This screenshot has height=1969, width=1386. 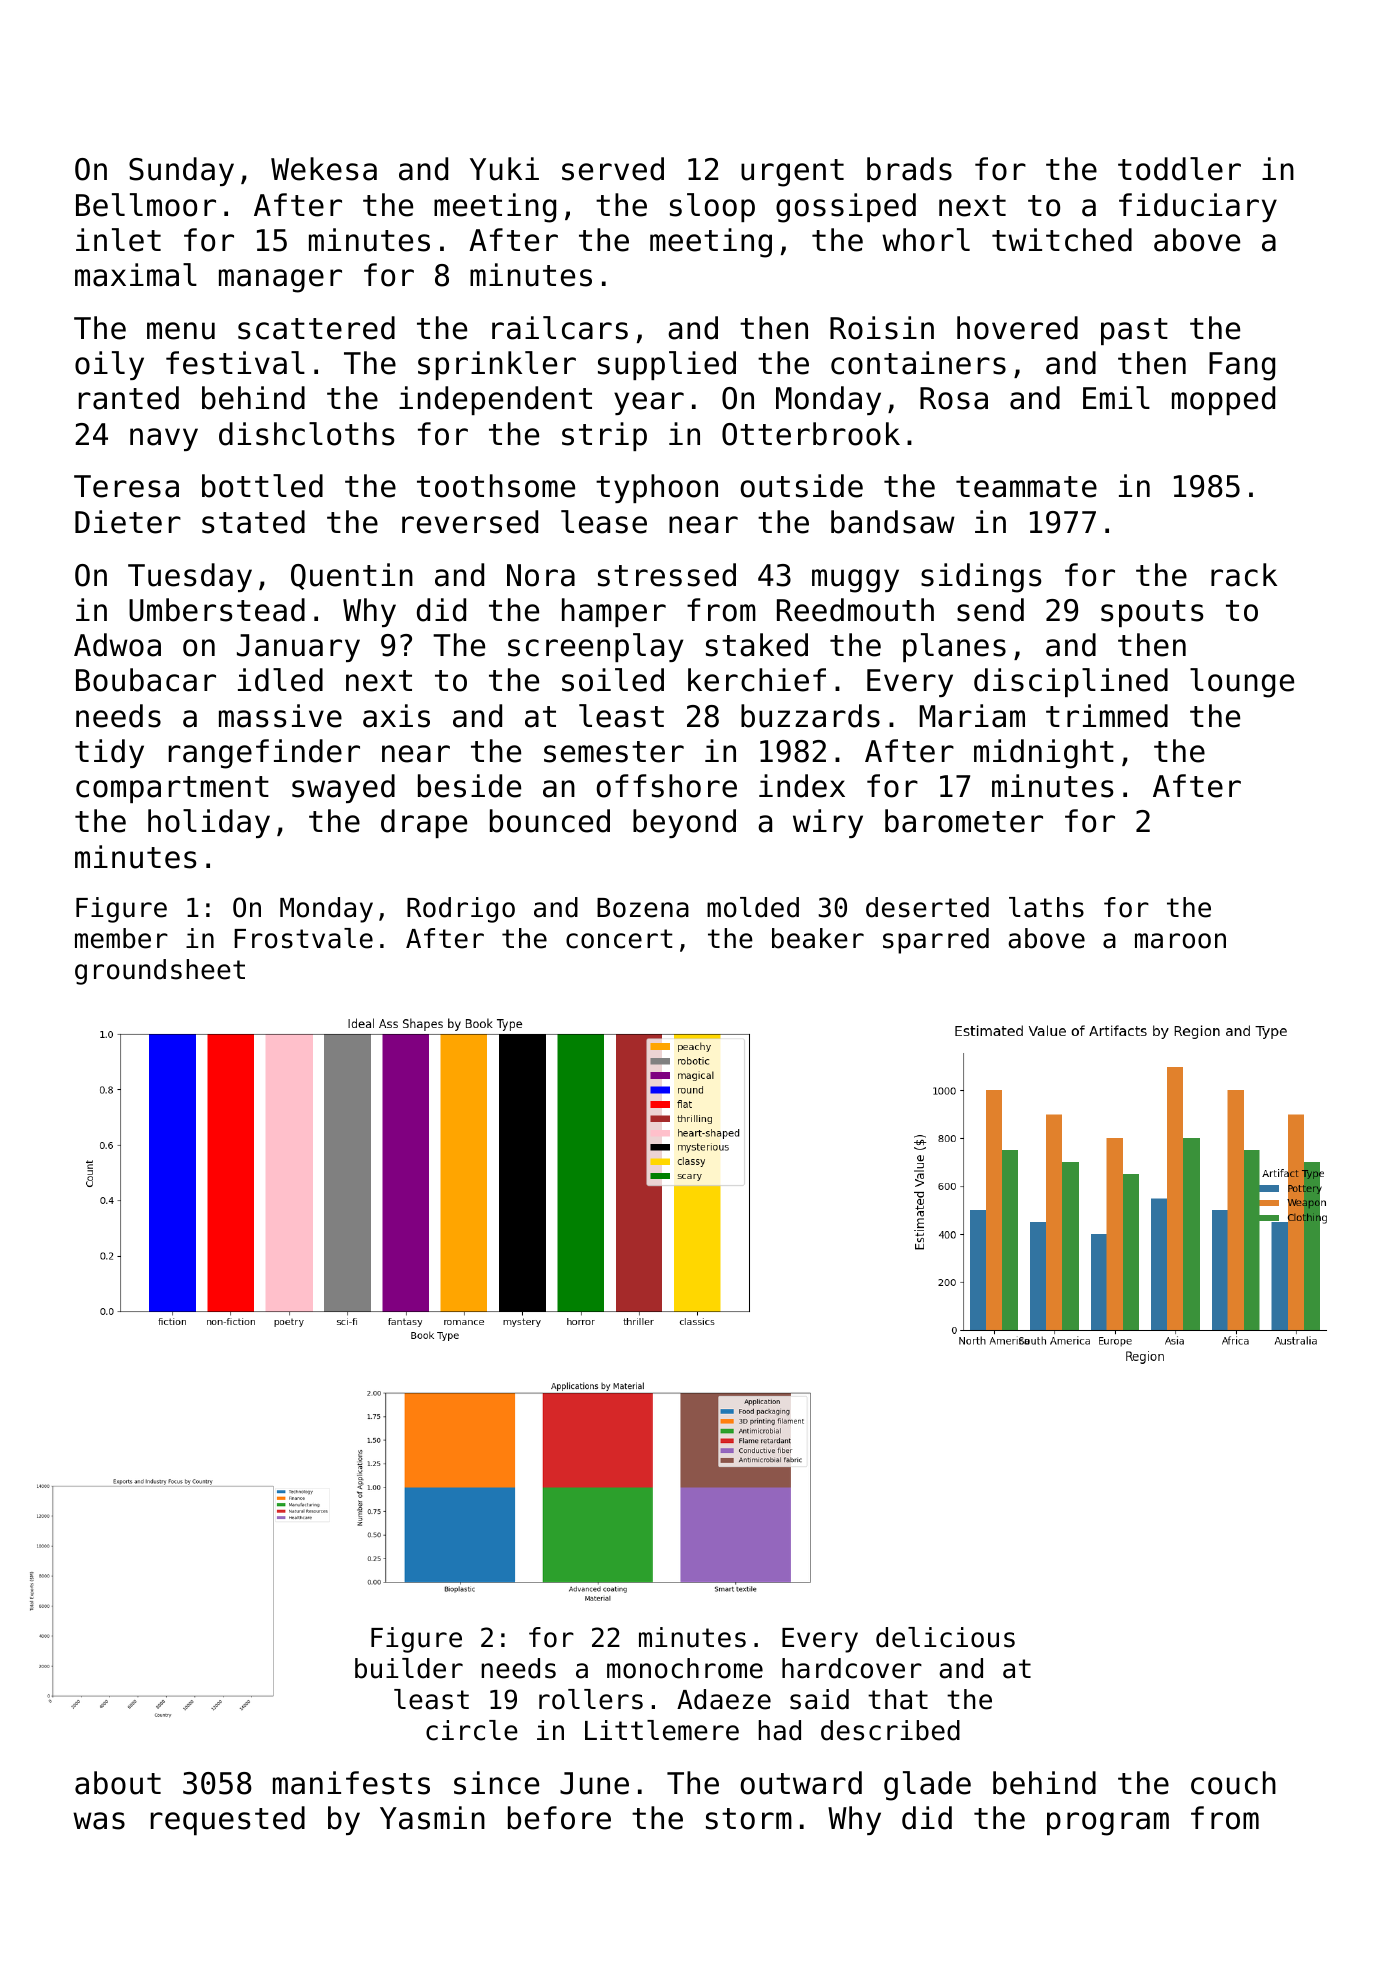 I want to click on massive, so click(x=280, y=716).
